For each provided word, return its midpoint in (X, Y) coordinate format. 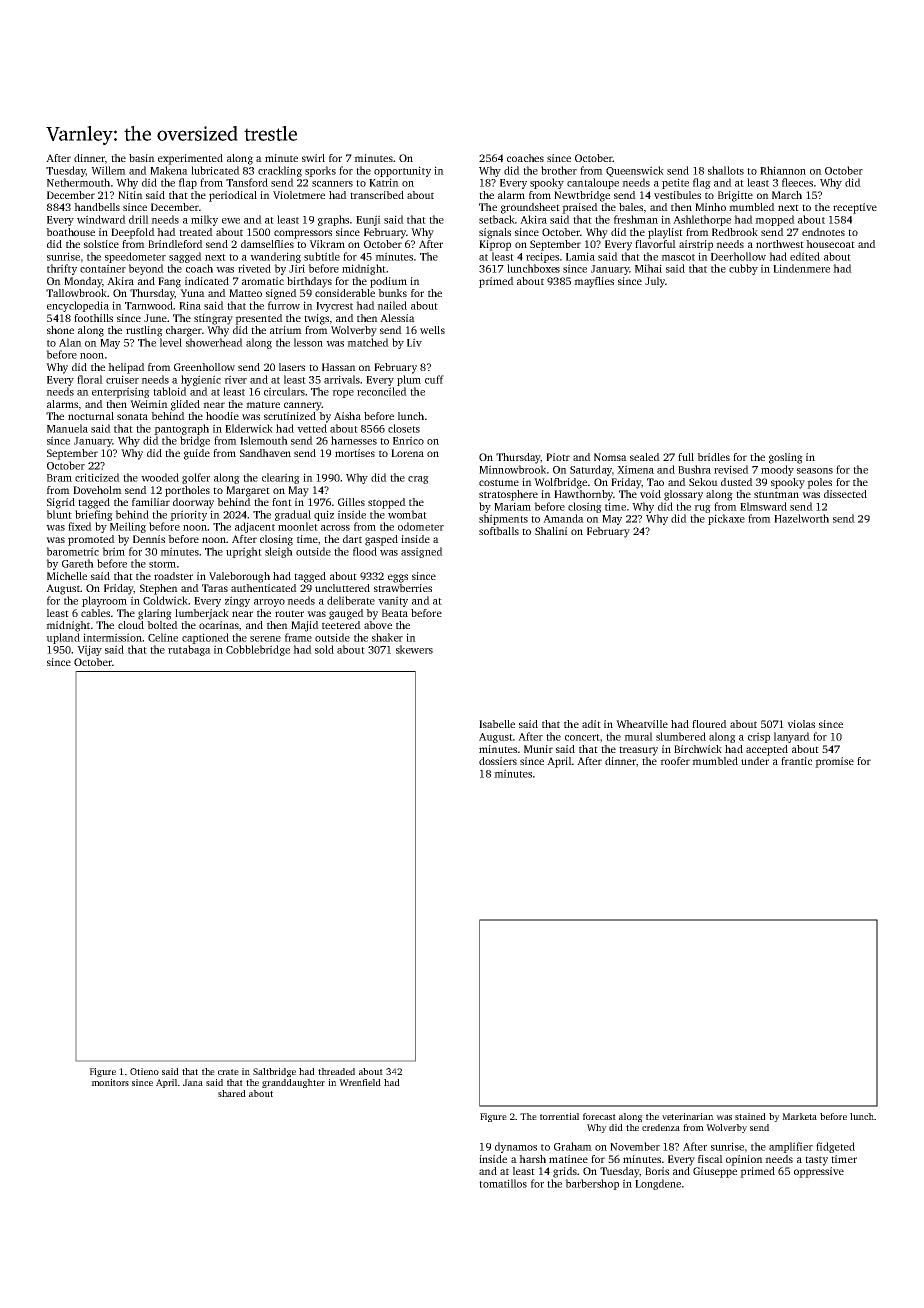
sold (324, 649)
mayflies (594, 282)
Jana (193, 1082)
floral (90, 379)
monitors (110, 1082)
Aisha (347, 416)
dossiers (498, 761)
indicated (207, 281)
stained (750, 1116)
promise (834, 762)
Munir (538, 749)
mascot (678, 257)
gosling (786, 458)
